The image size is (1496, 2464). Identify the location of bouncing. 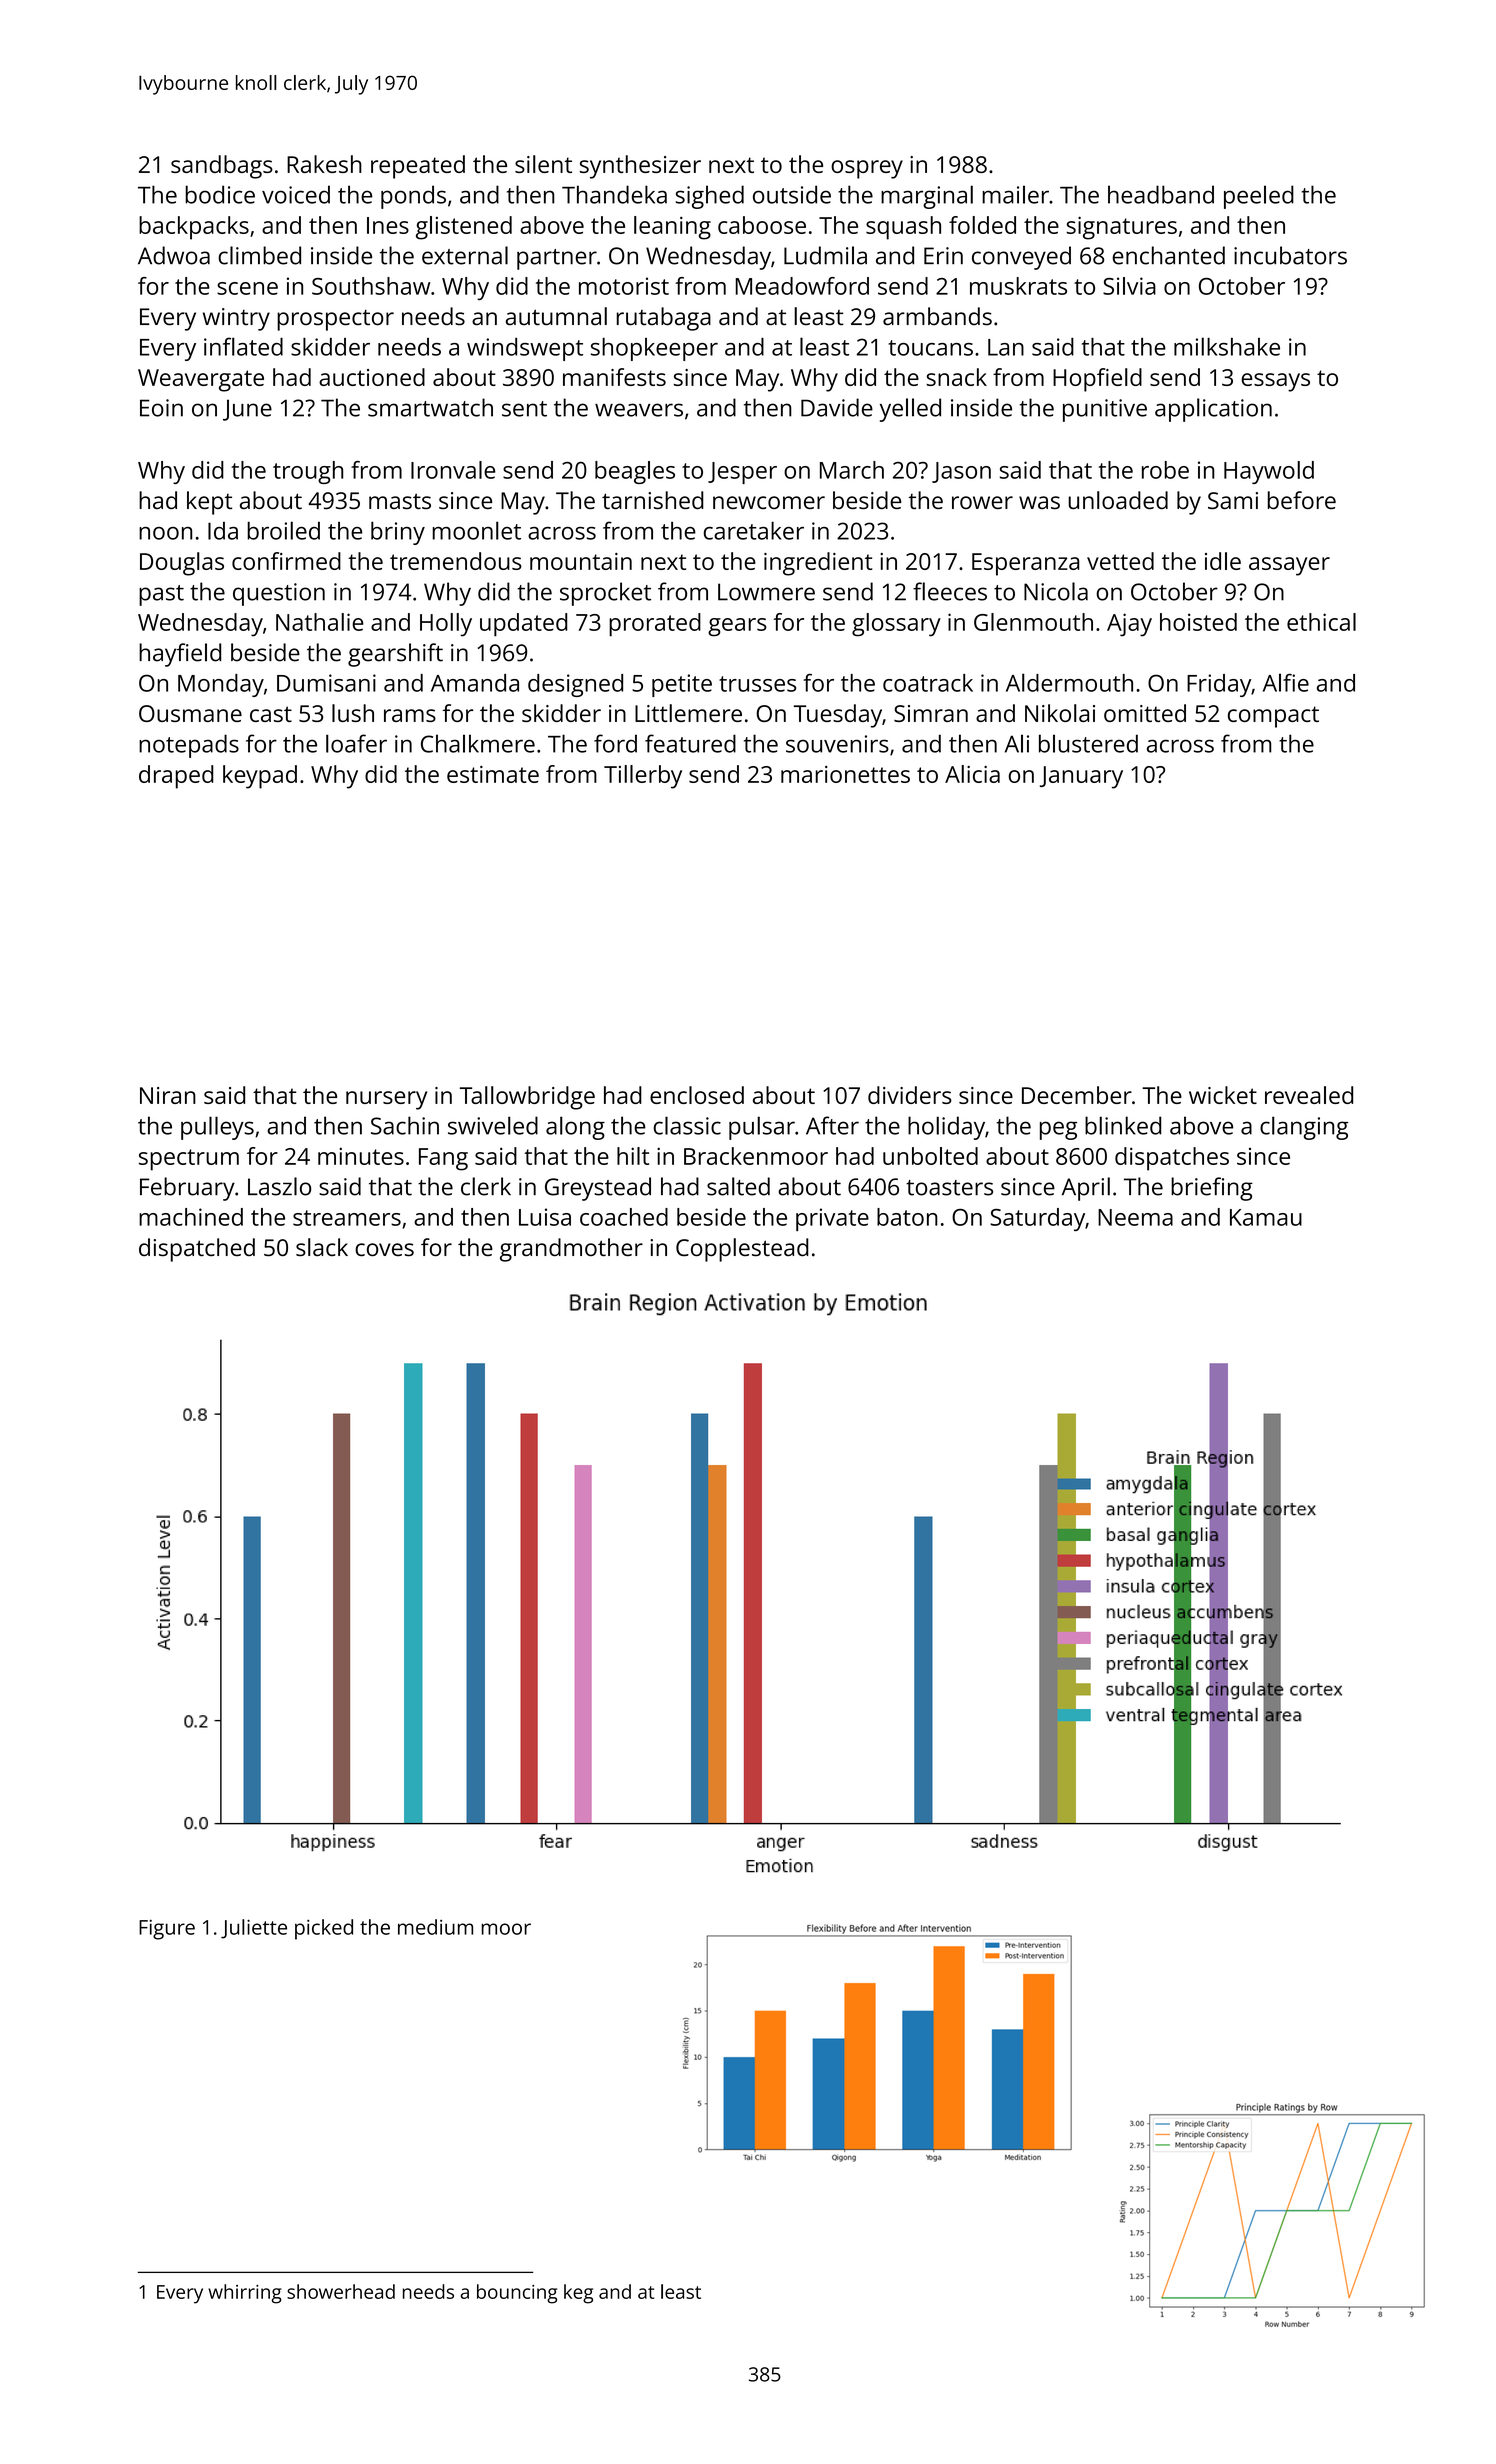
(517, 2294).
